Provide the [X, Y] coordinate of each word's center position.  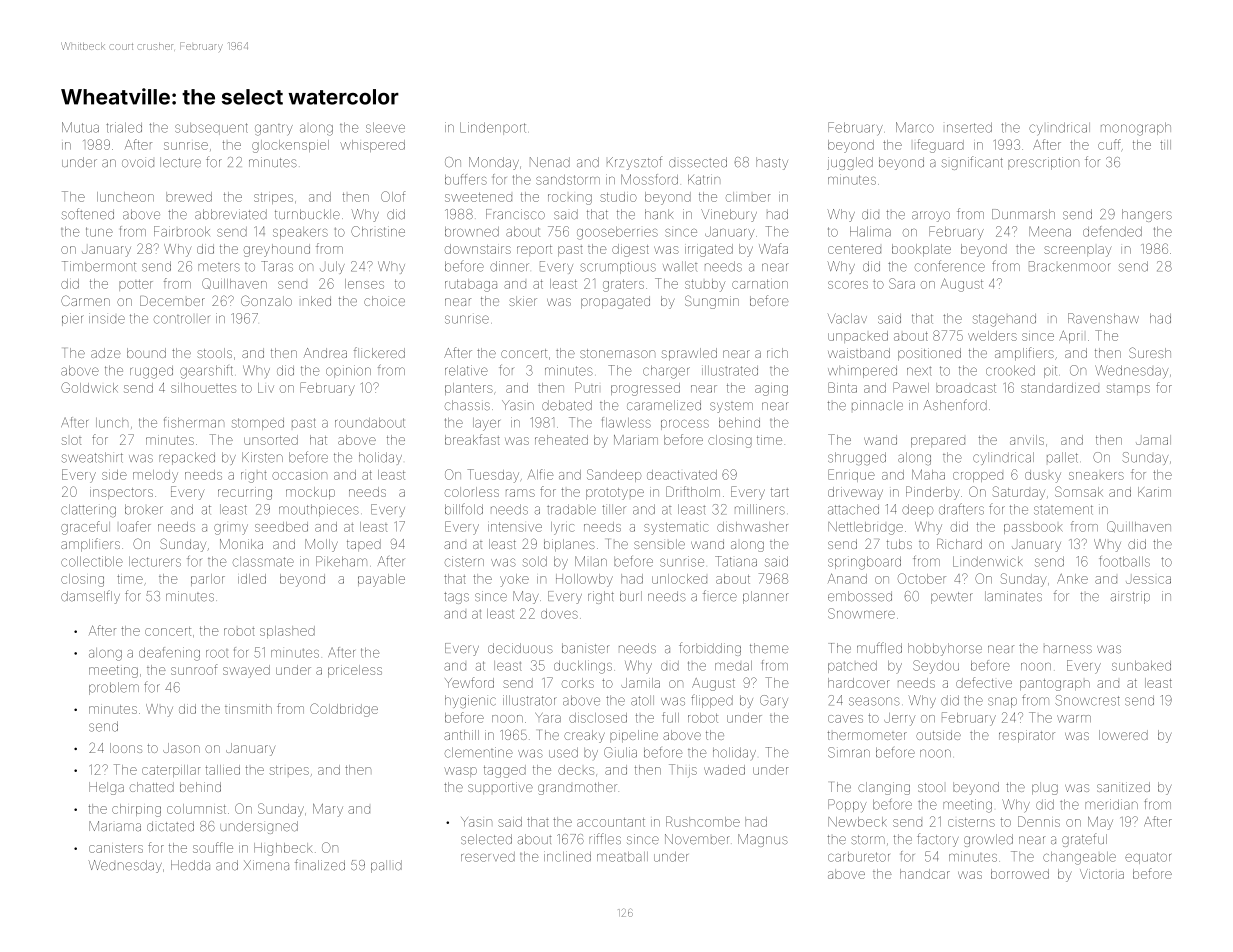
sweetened [478, 197]
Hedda [190, 865]
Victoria [1102, 874]
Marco [915, 127]
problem [114, 688]
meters [219, 267]
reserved [488, 857]
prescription [1043, 163]
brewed [189, 197]
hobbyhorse [945, 649]
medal [733, 666]
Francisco [515, 214]
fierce [720, 596]
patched [852, 667]
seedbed [281, 527]
